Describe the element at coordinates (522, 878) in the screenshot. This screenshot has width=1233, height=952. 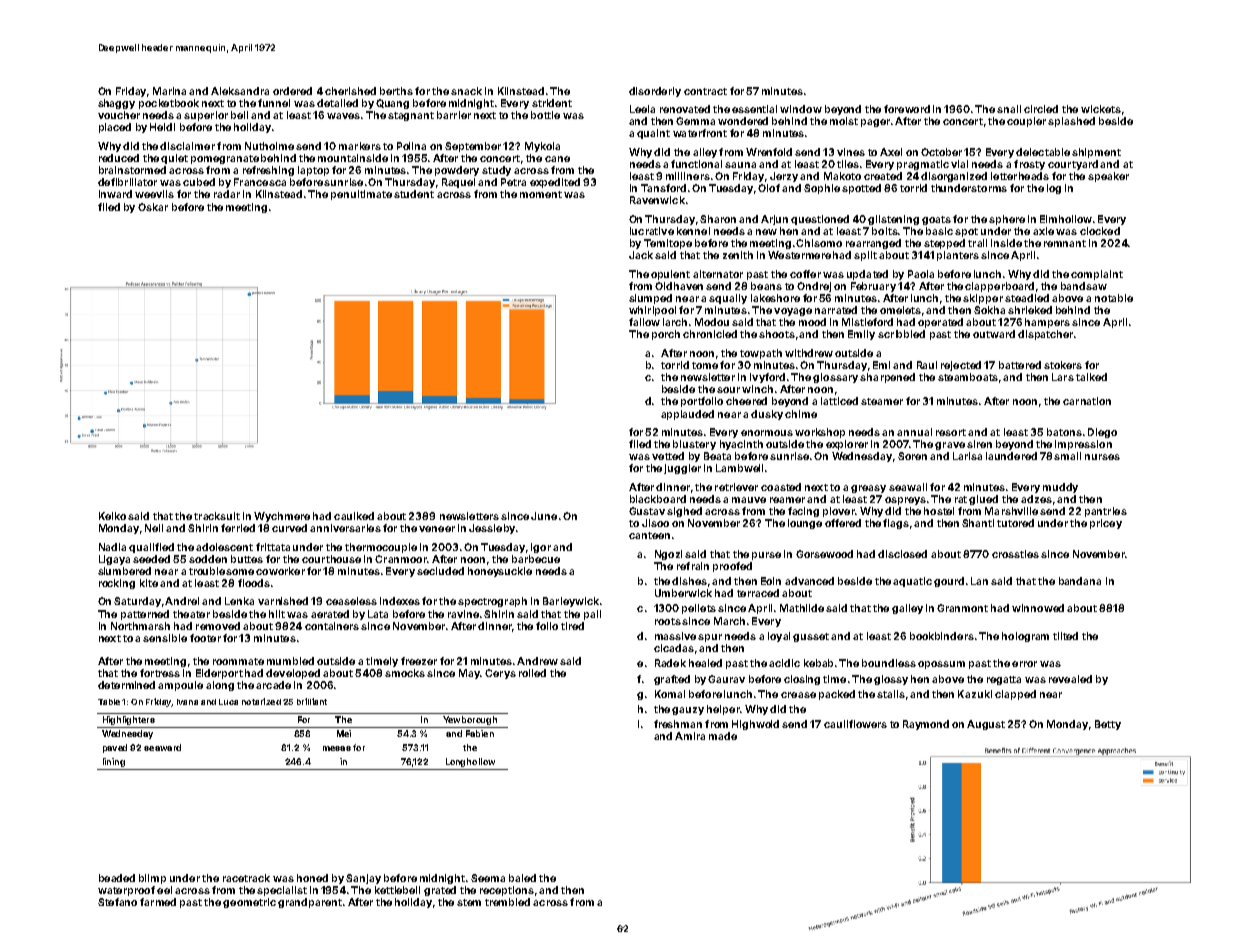
I see `baled` at that location.
